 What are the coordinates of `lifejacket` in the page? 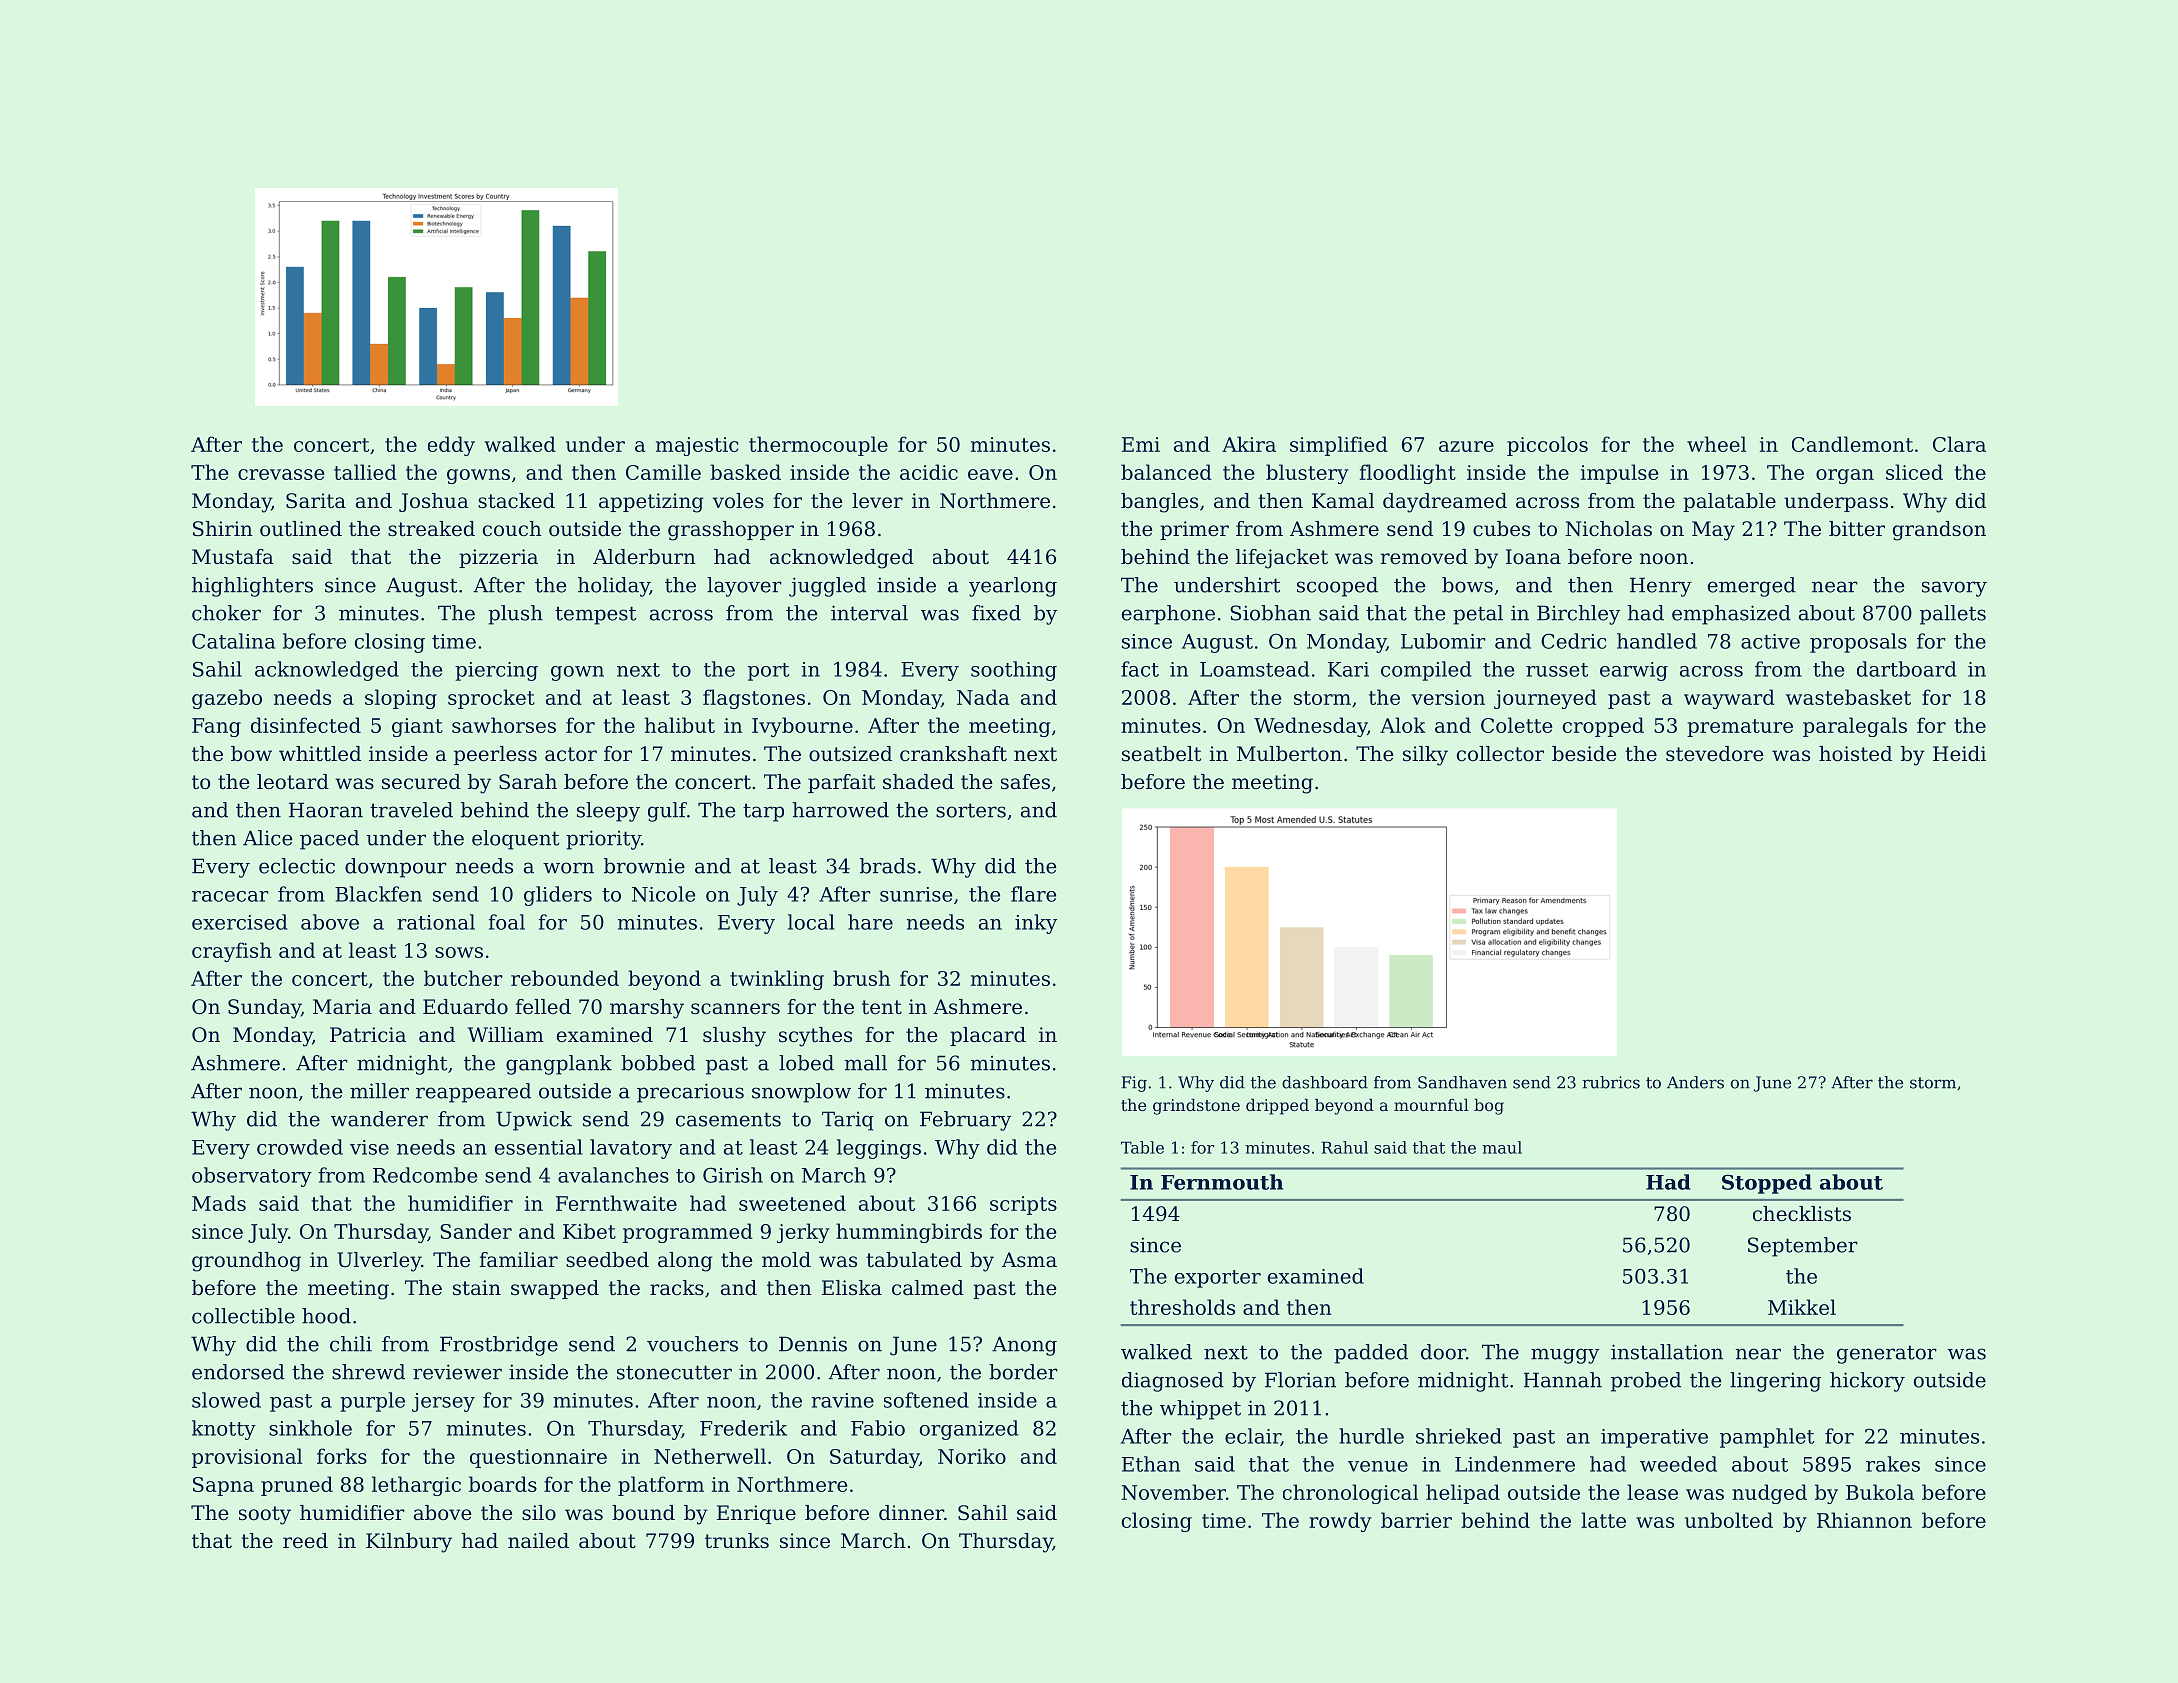 It's located at (1282, 559).
